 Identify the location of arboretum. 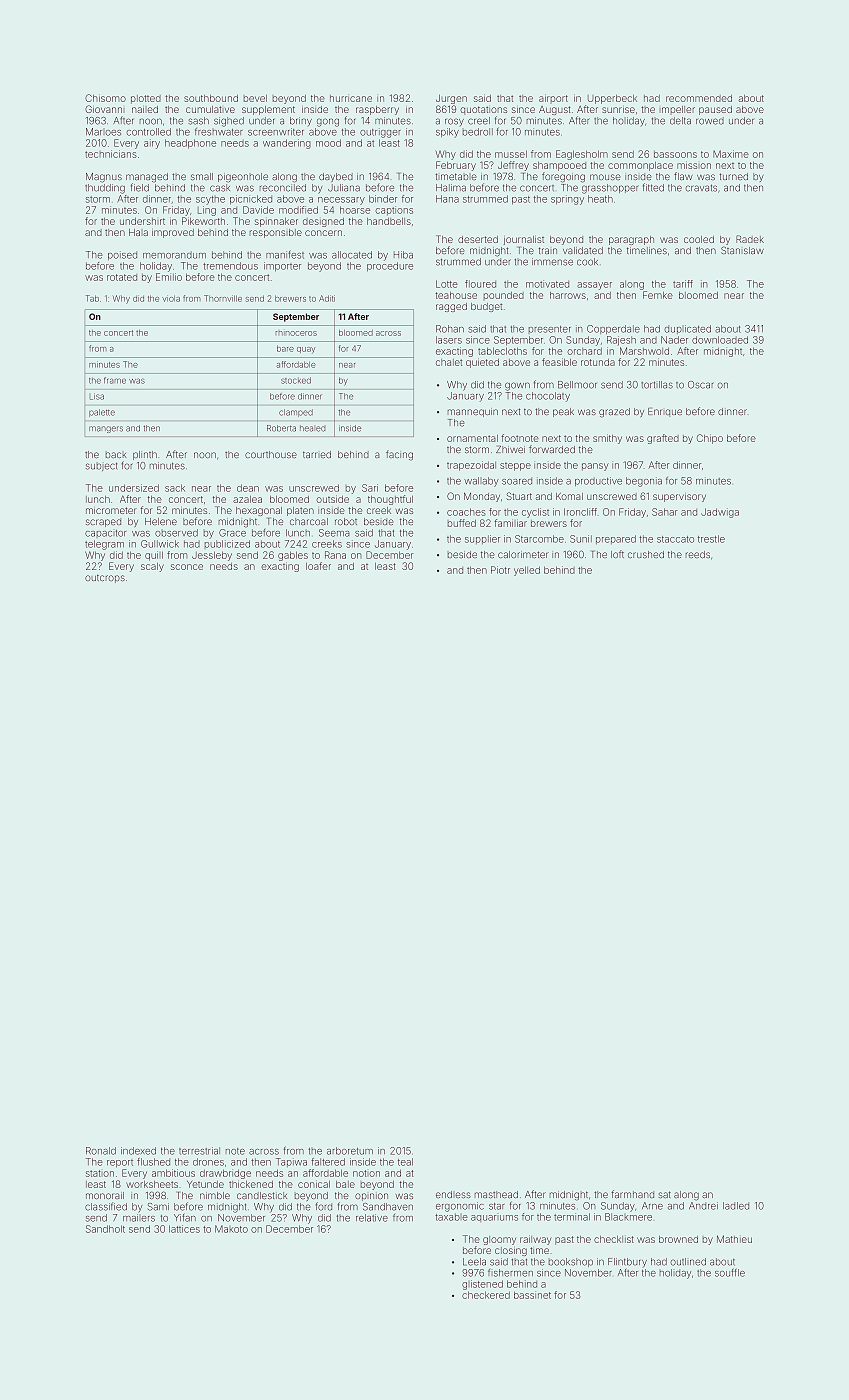
(350, 1151).
